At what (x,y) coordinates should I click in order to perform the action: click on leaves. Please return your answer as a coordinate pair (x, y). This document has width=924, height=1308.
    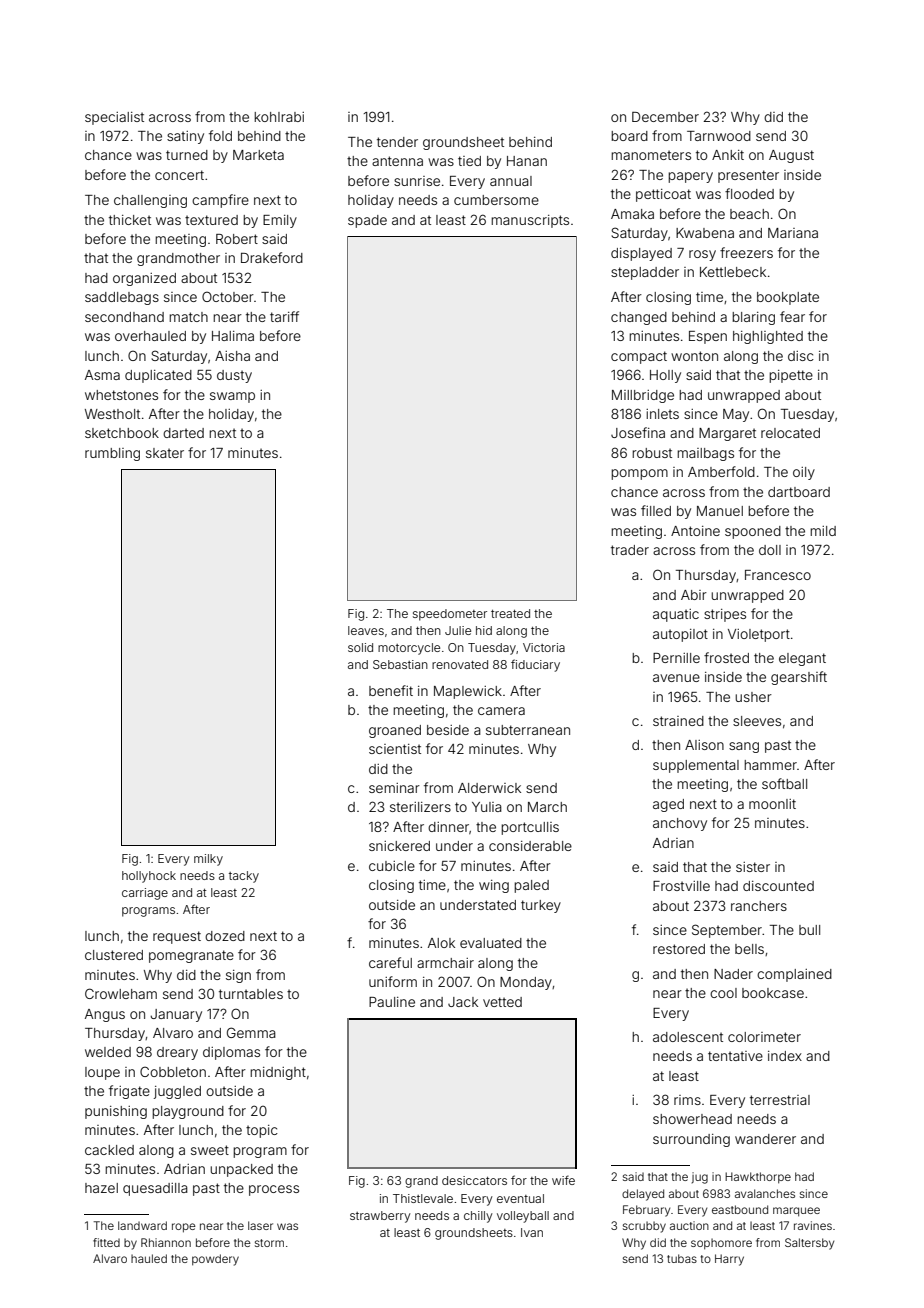
    Looking at the image, I should click on (366, 630).
